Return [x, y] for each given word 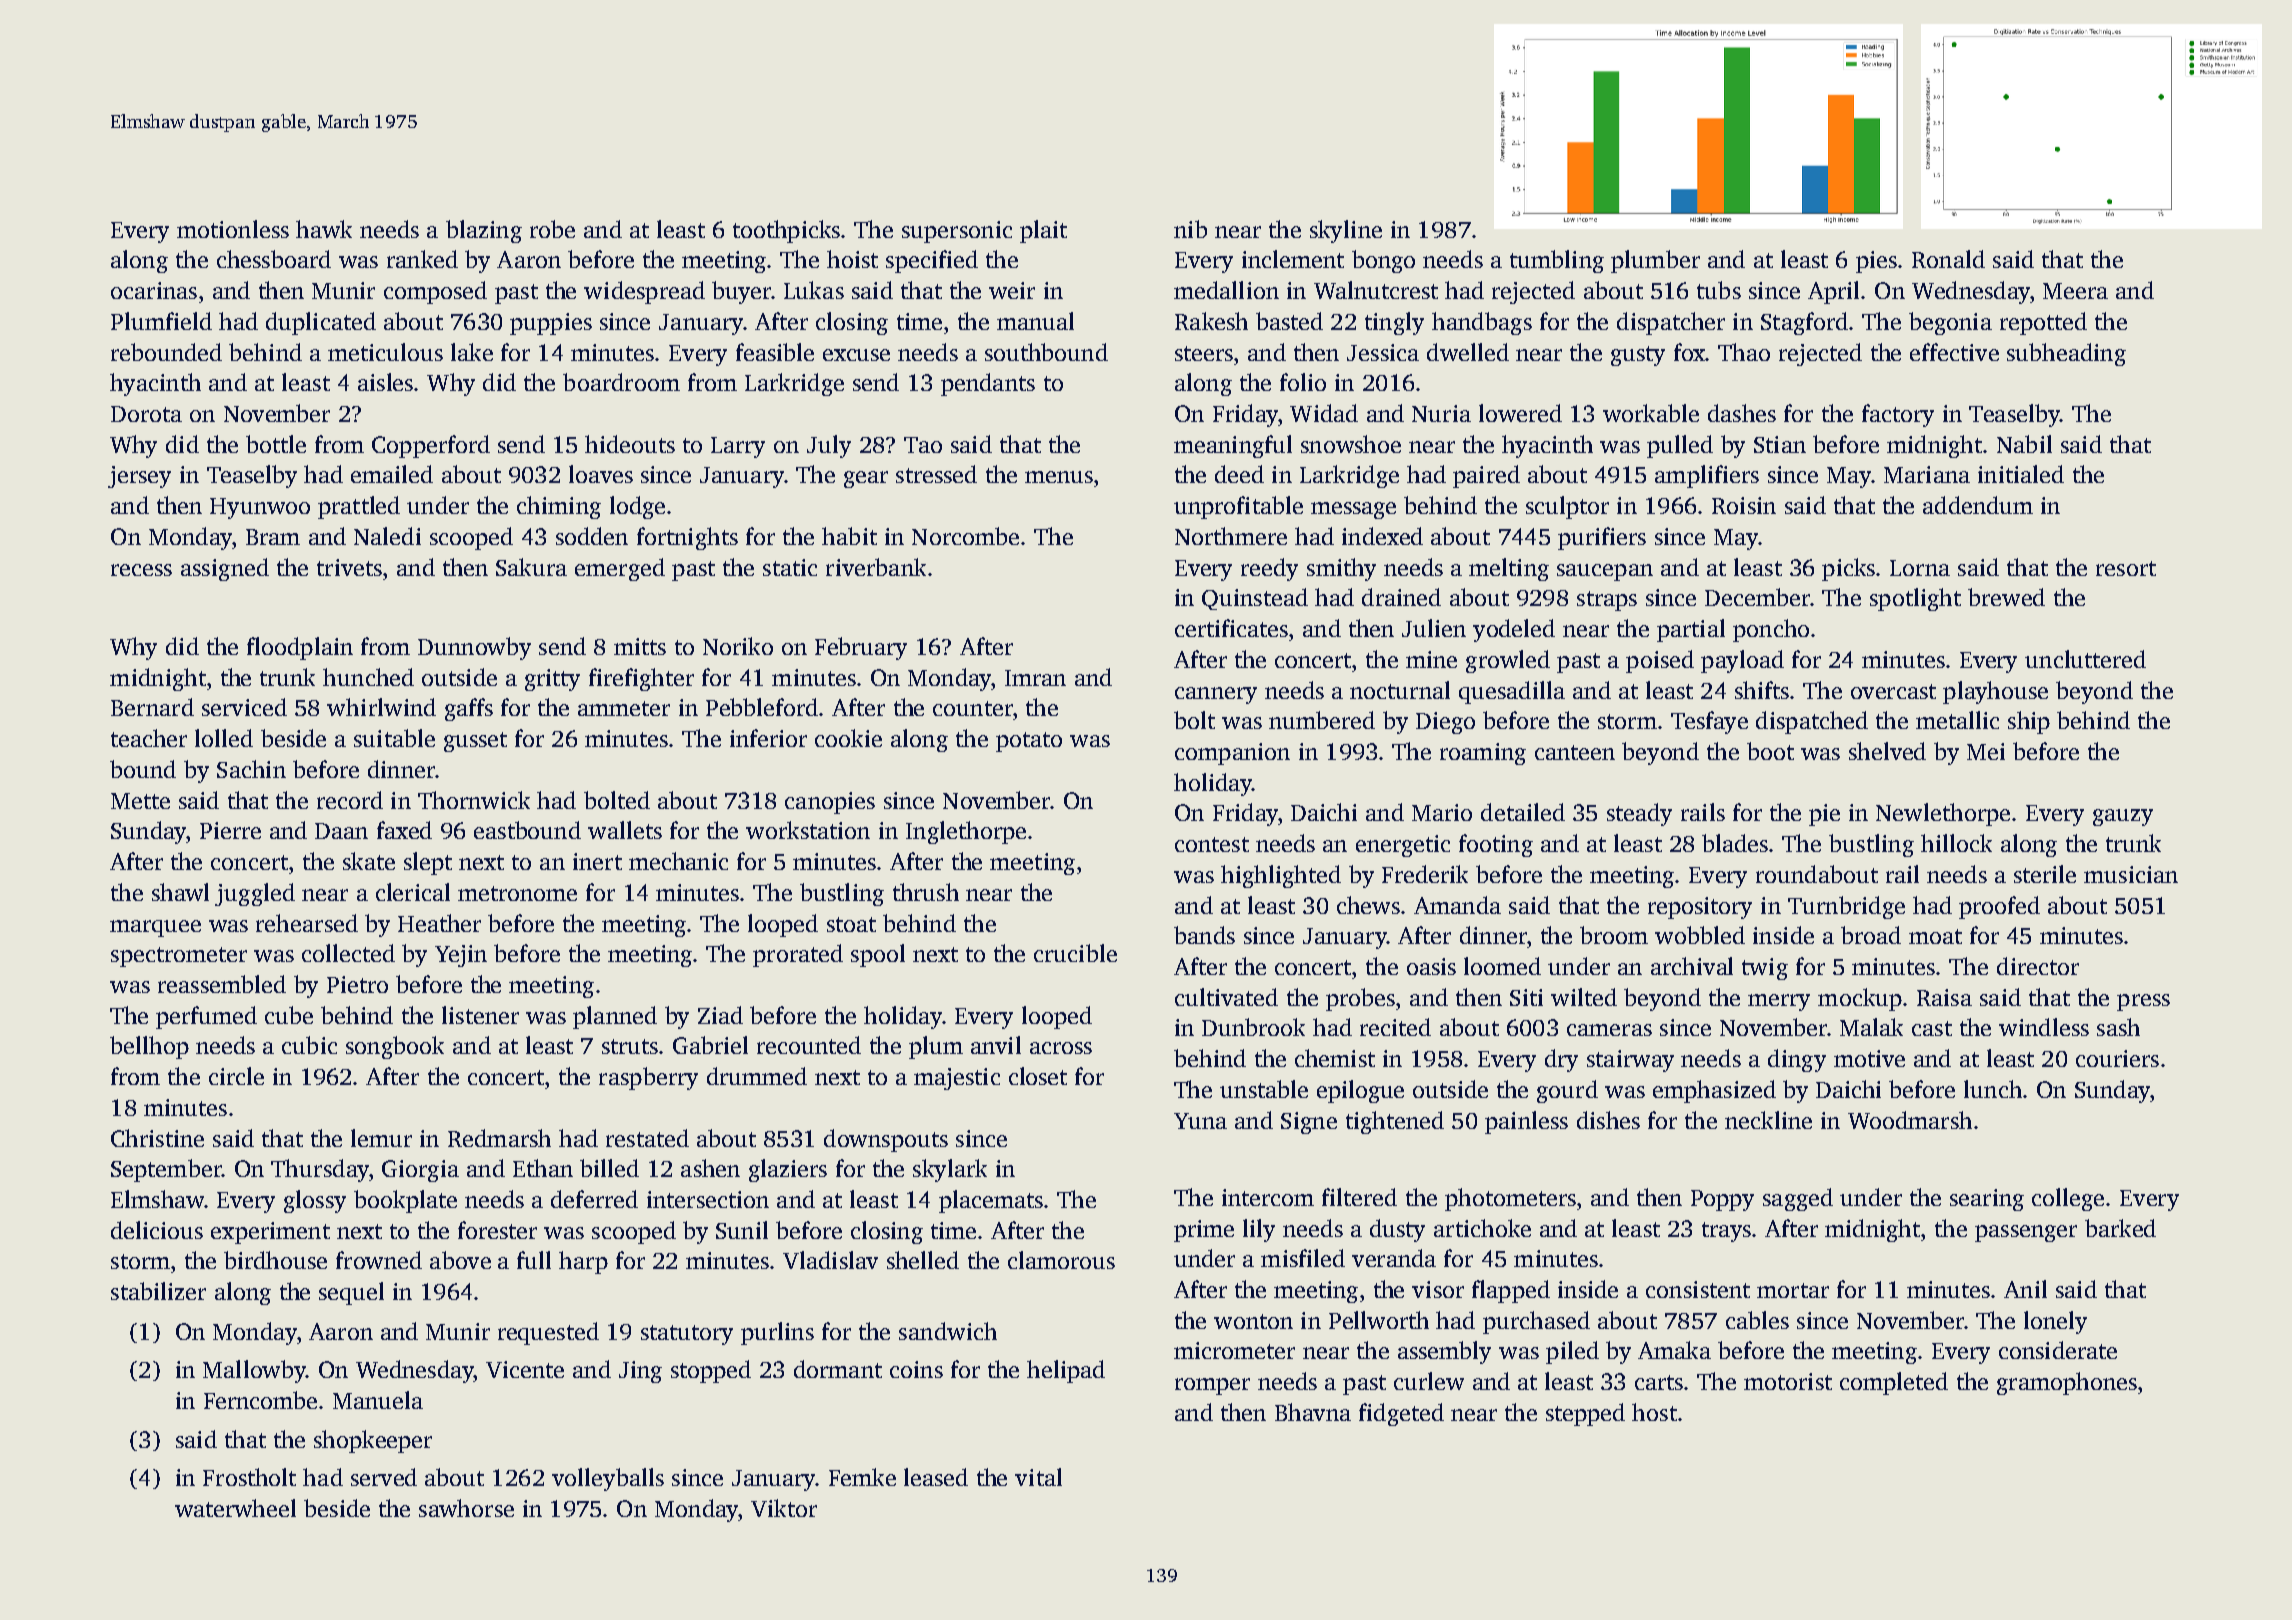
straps [1607, 601]
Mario [1442, 812]
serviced [244, 707]
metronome [517, 893]
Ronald [1948, 259]
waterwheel [235, 1508]
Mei [1986, 751]
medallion [1226, 290]
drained [1401, 597]
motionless [233, 229]
